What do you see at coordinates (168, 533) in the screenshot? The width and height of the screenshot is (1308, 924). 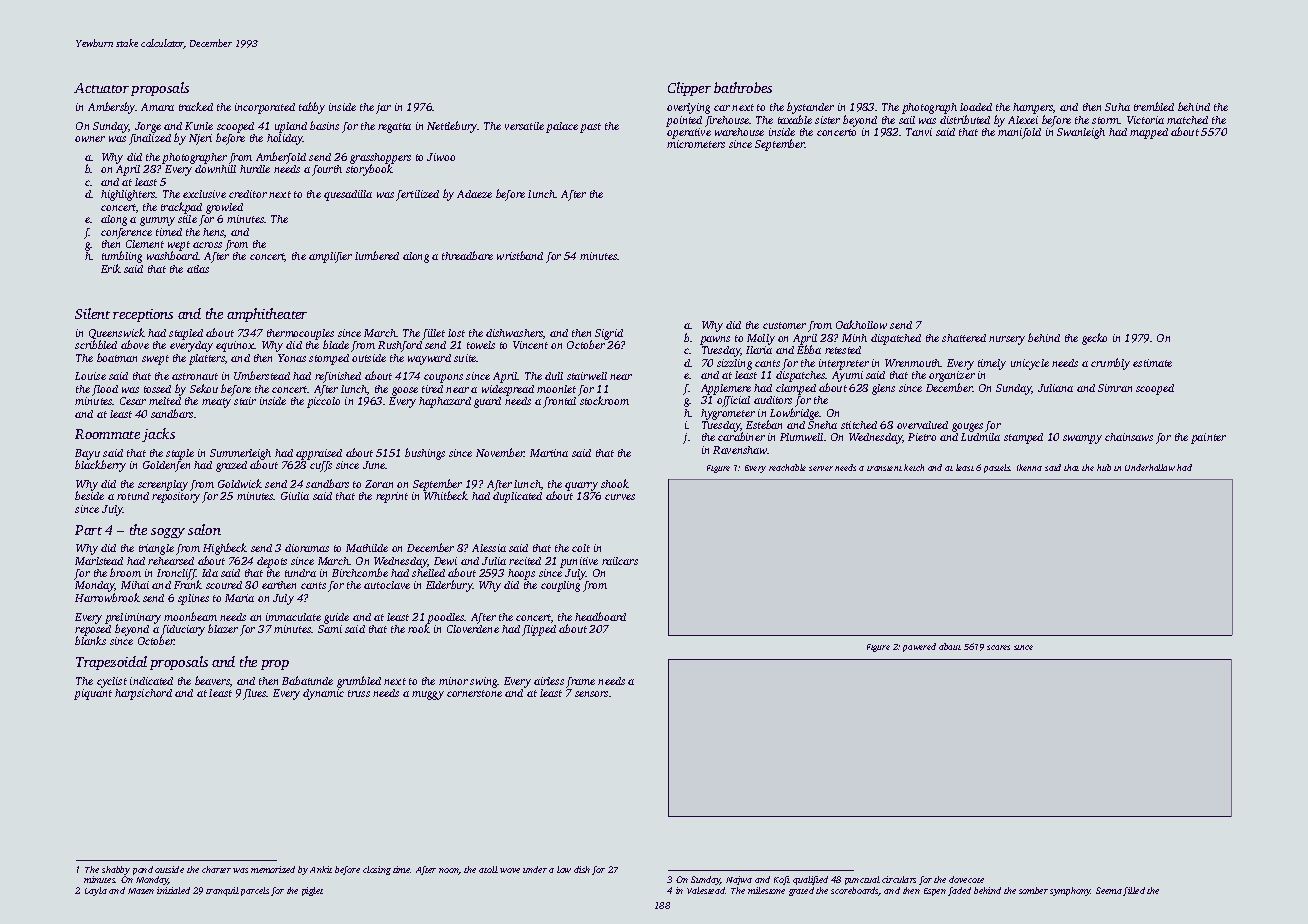 I see `soggy` at bounding box center [168, 533].
